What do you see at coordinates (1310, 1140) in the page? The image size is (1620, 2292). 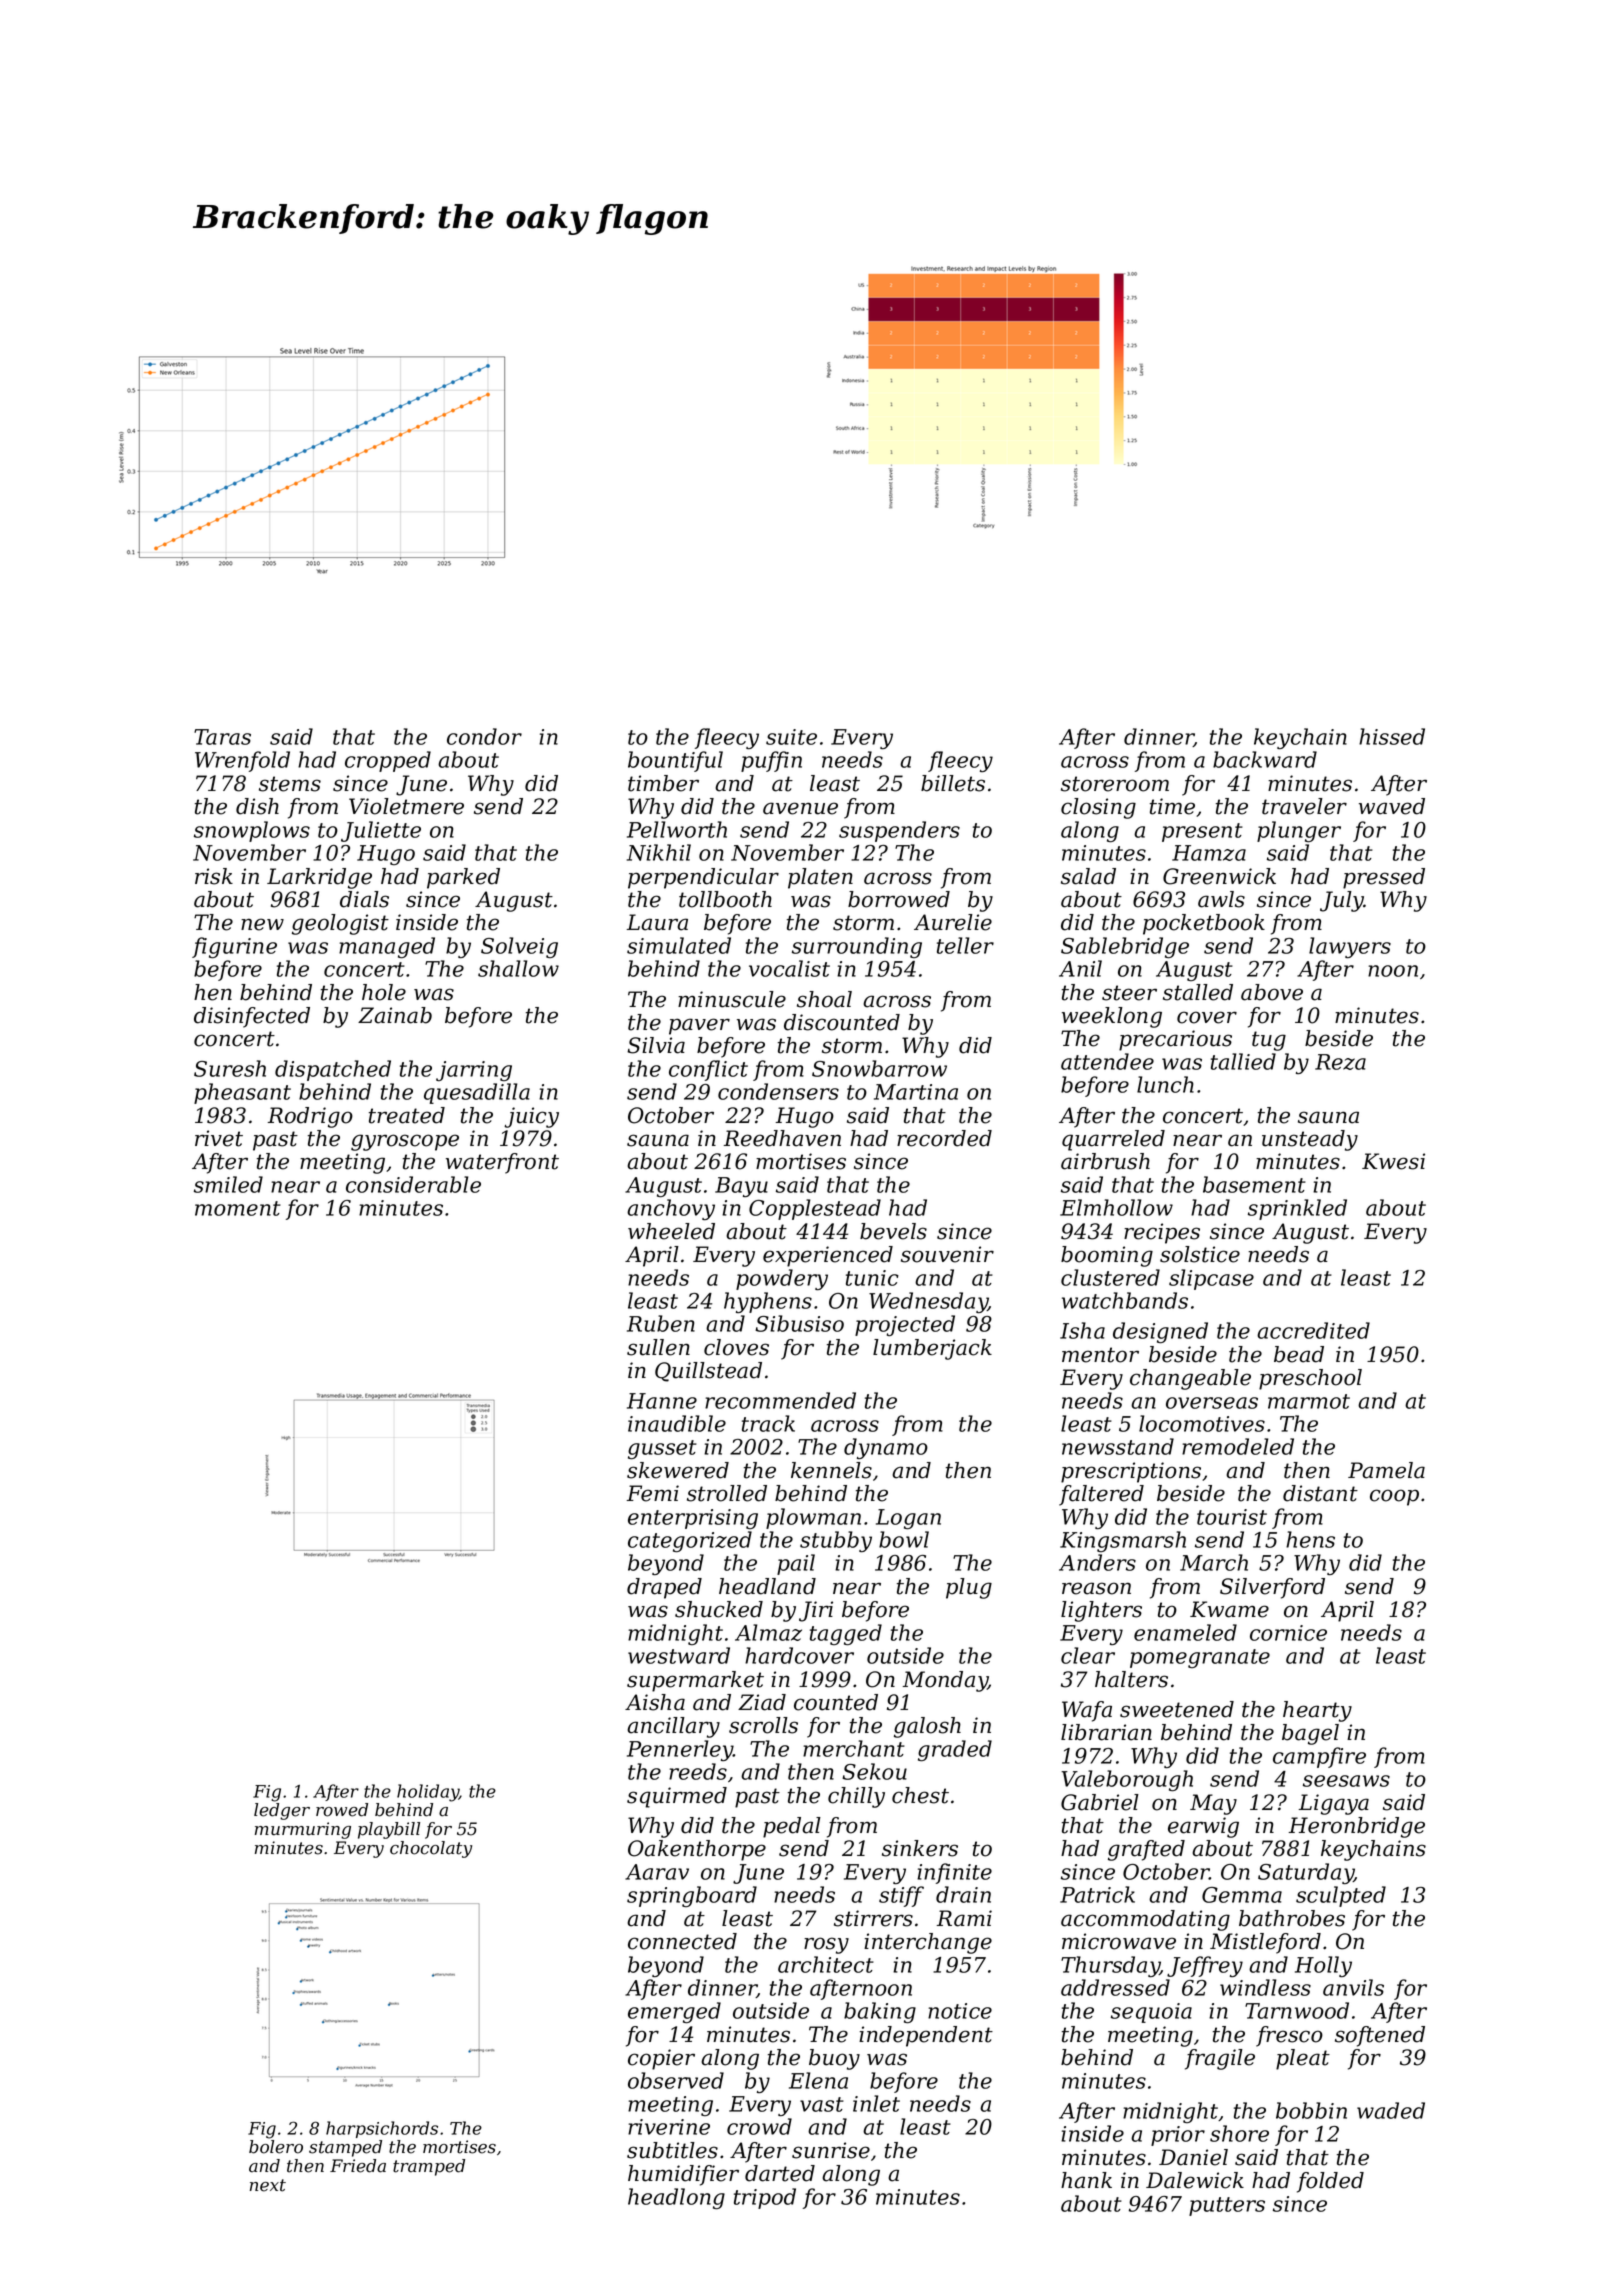 I see `unsteady` at bounding box center [1310, 1140].
